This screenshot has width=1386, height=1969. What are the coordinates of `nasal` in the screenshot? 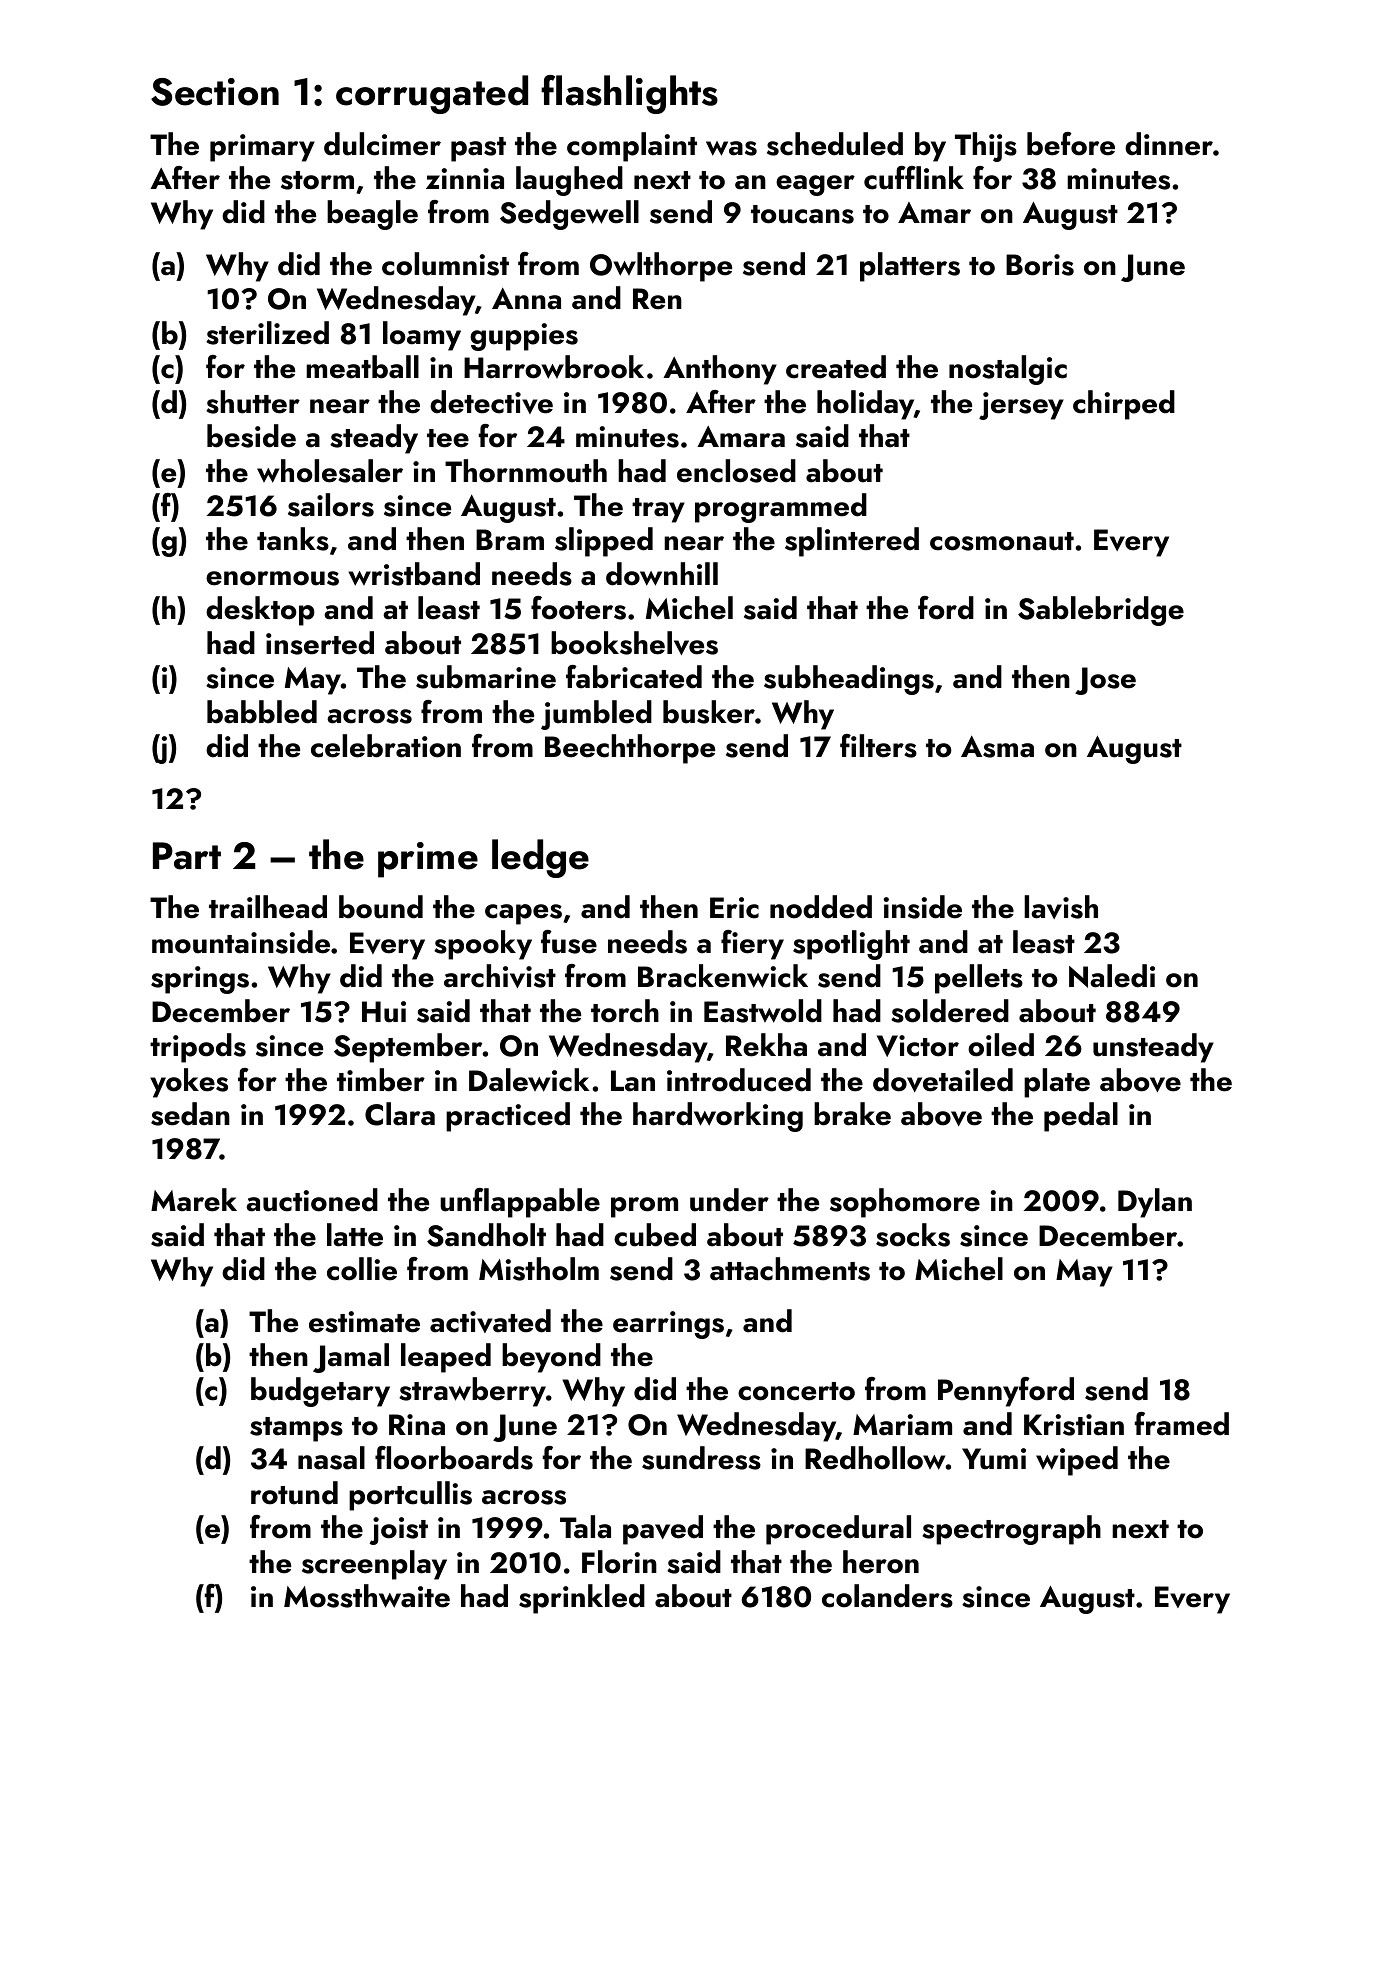 It's located at (331, 1458).
